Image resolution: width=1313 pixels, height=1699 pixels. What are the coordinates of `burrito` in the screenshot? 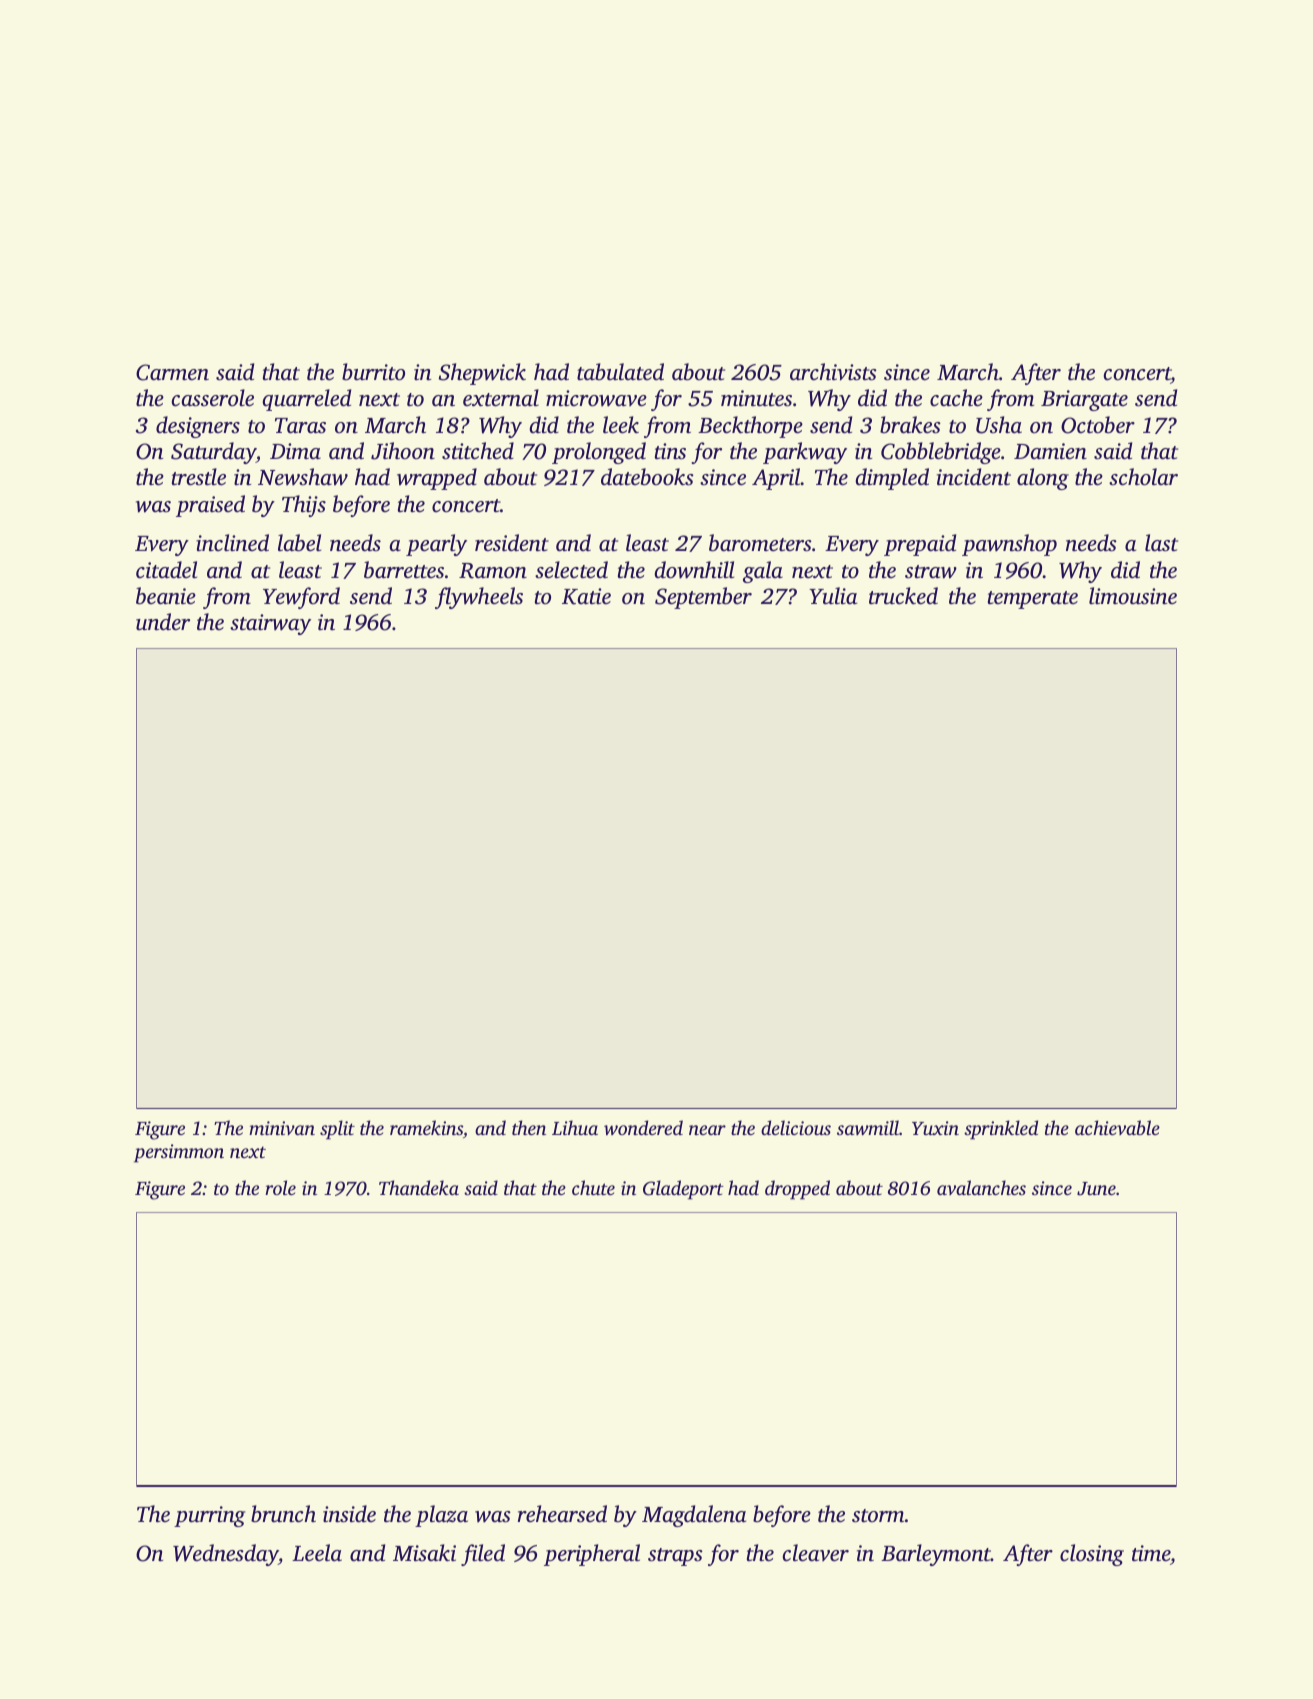 It's located at (373, 372).
